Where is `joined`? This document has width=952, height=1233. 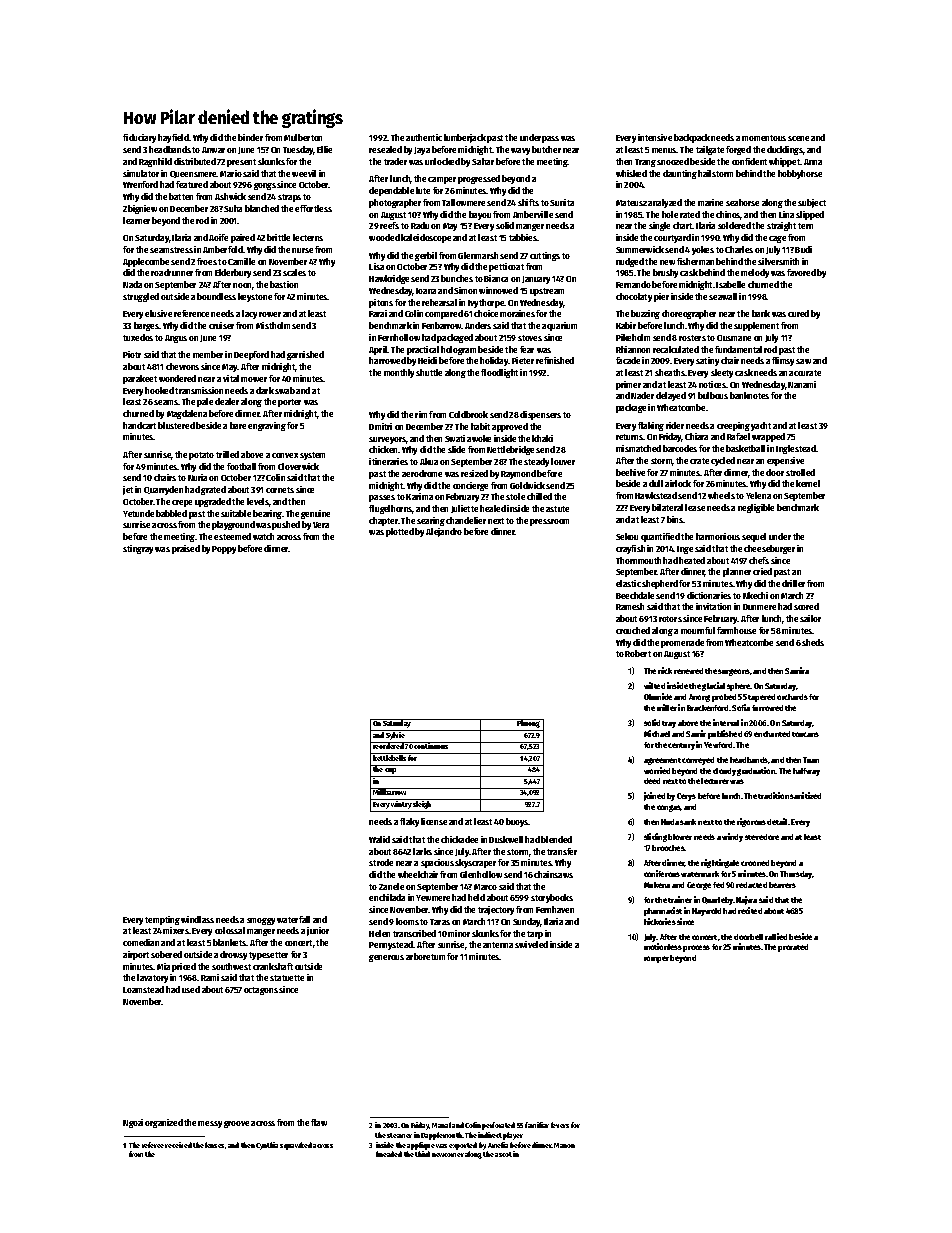
joined is located at coordinates (654, 796).
